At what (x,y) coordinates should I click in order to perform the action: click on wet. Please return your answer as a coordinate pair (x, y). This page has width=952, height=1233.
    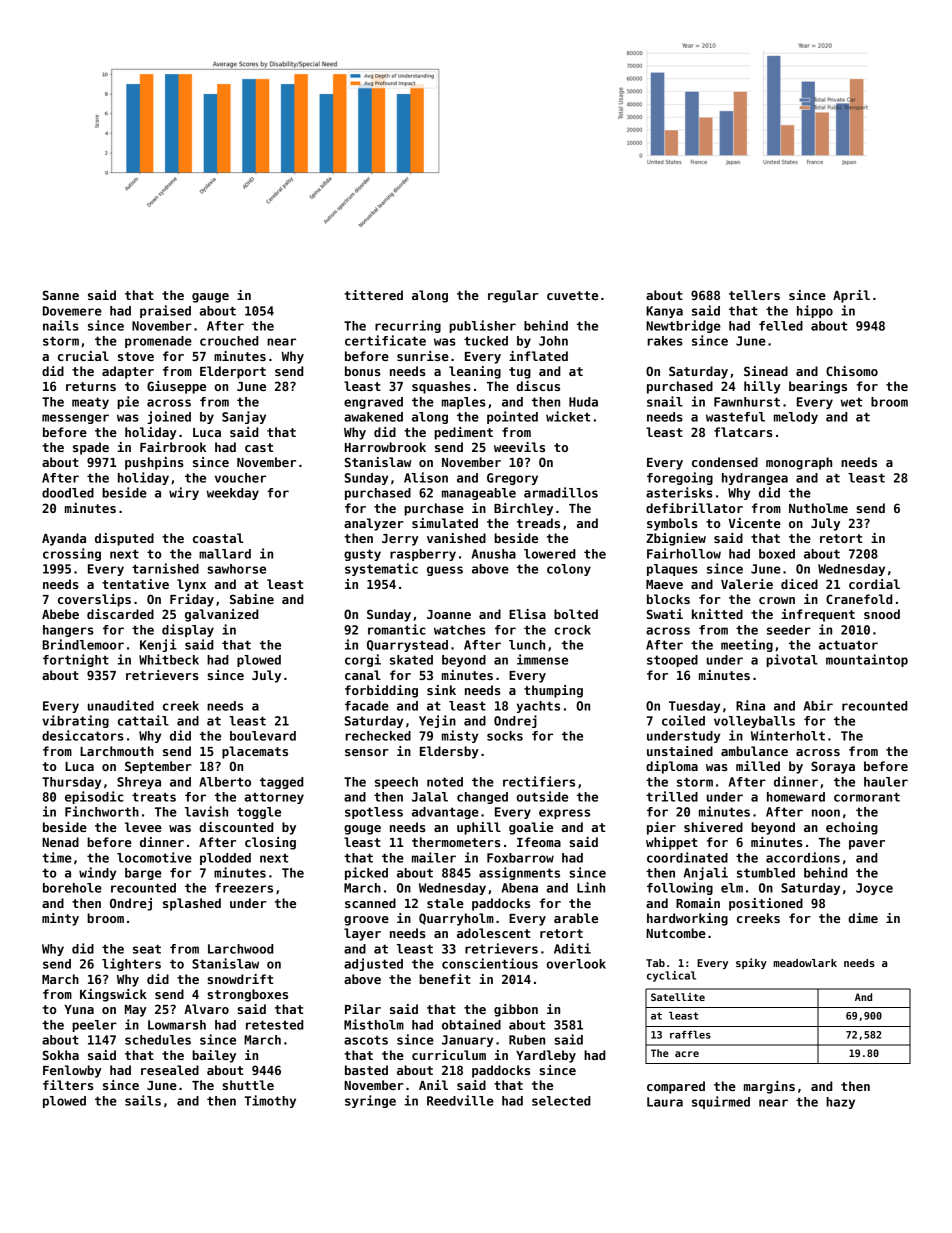
    Looking at the image, I should click on (851, 402).
